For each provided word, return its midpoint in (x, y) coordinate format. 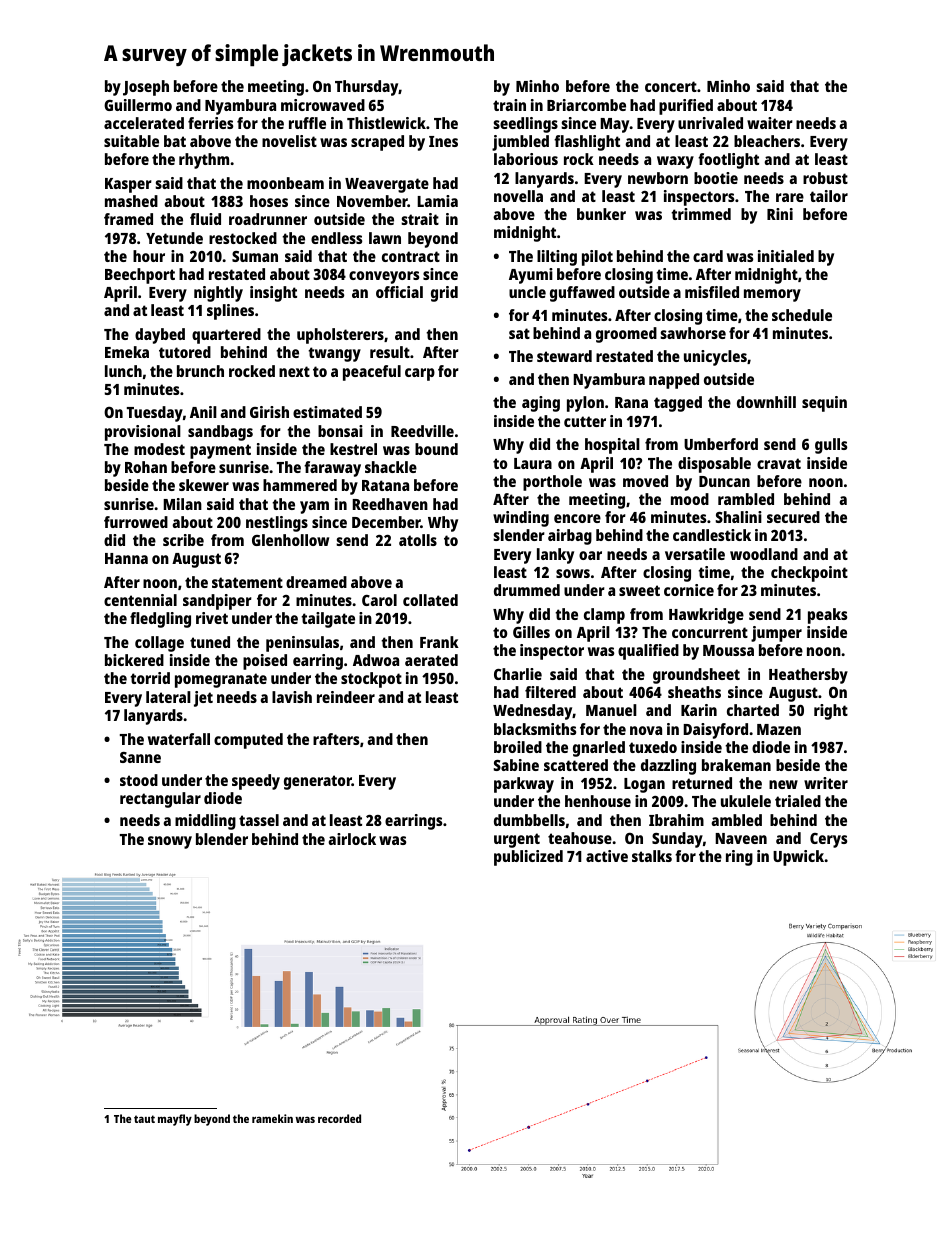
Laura (533, 463)
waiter (770, 123)
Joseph (146, 88)
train (509, 105)
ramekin (272, 1118)
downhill (766, 402)
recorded (339, 1118)
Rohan (146, 467)
